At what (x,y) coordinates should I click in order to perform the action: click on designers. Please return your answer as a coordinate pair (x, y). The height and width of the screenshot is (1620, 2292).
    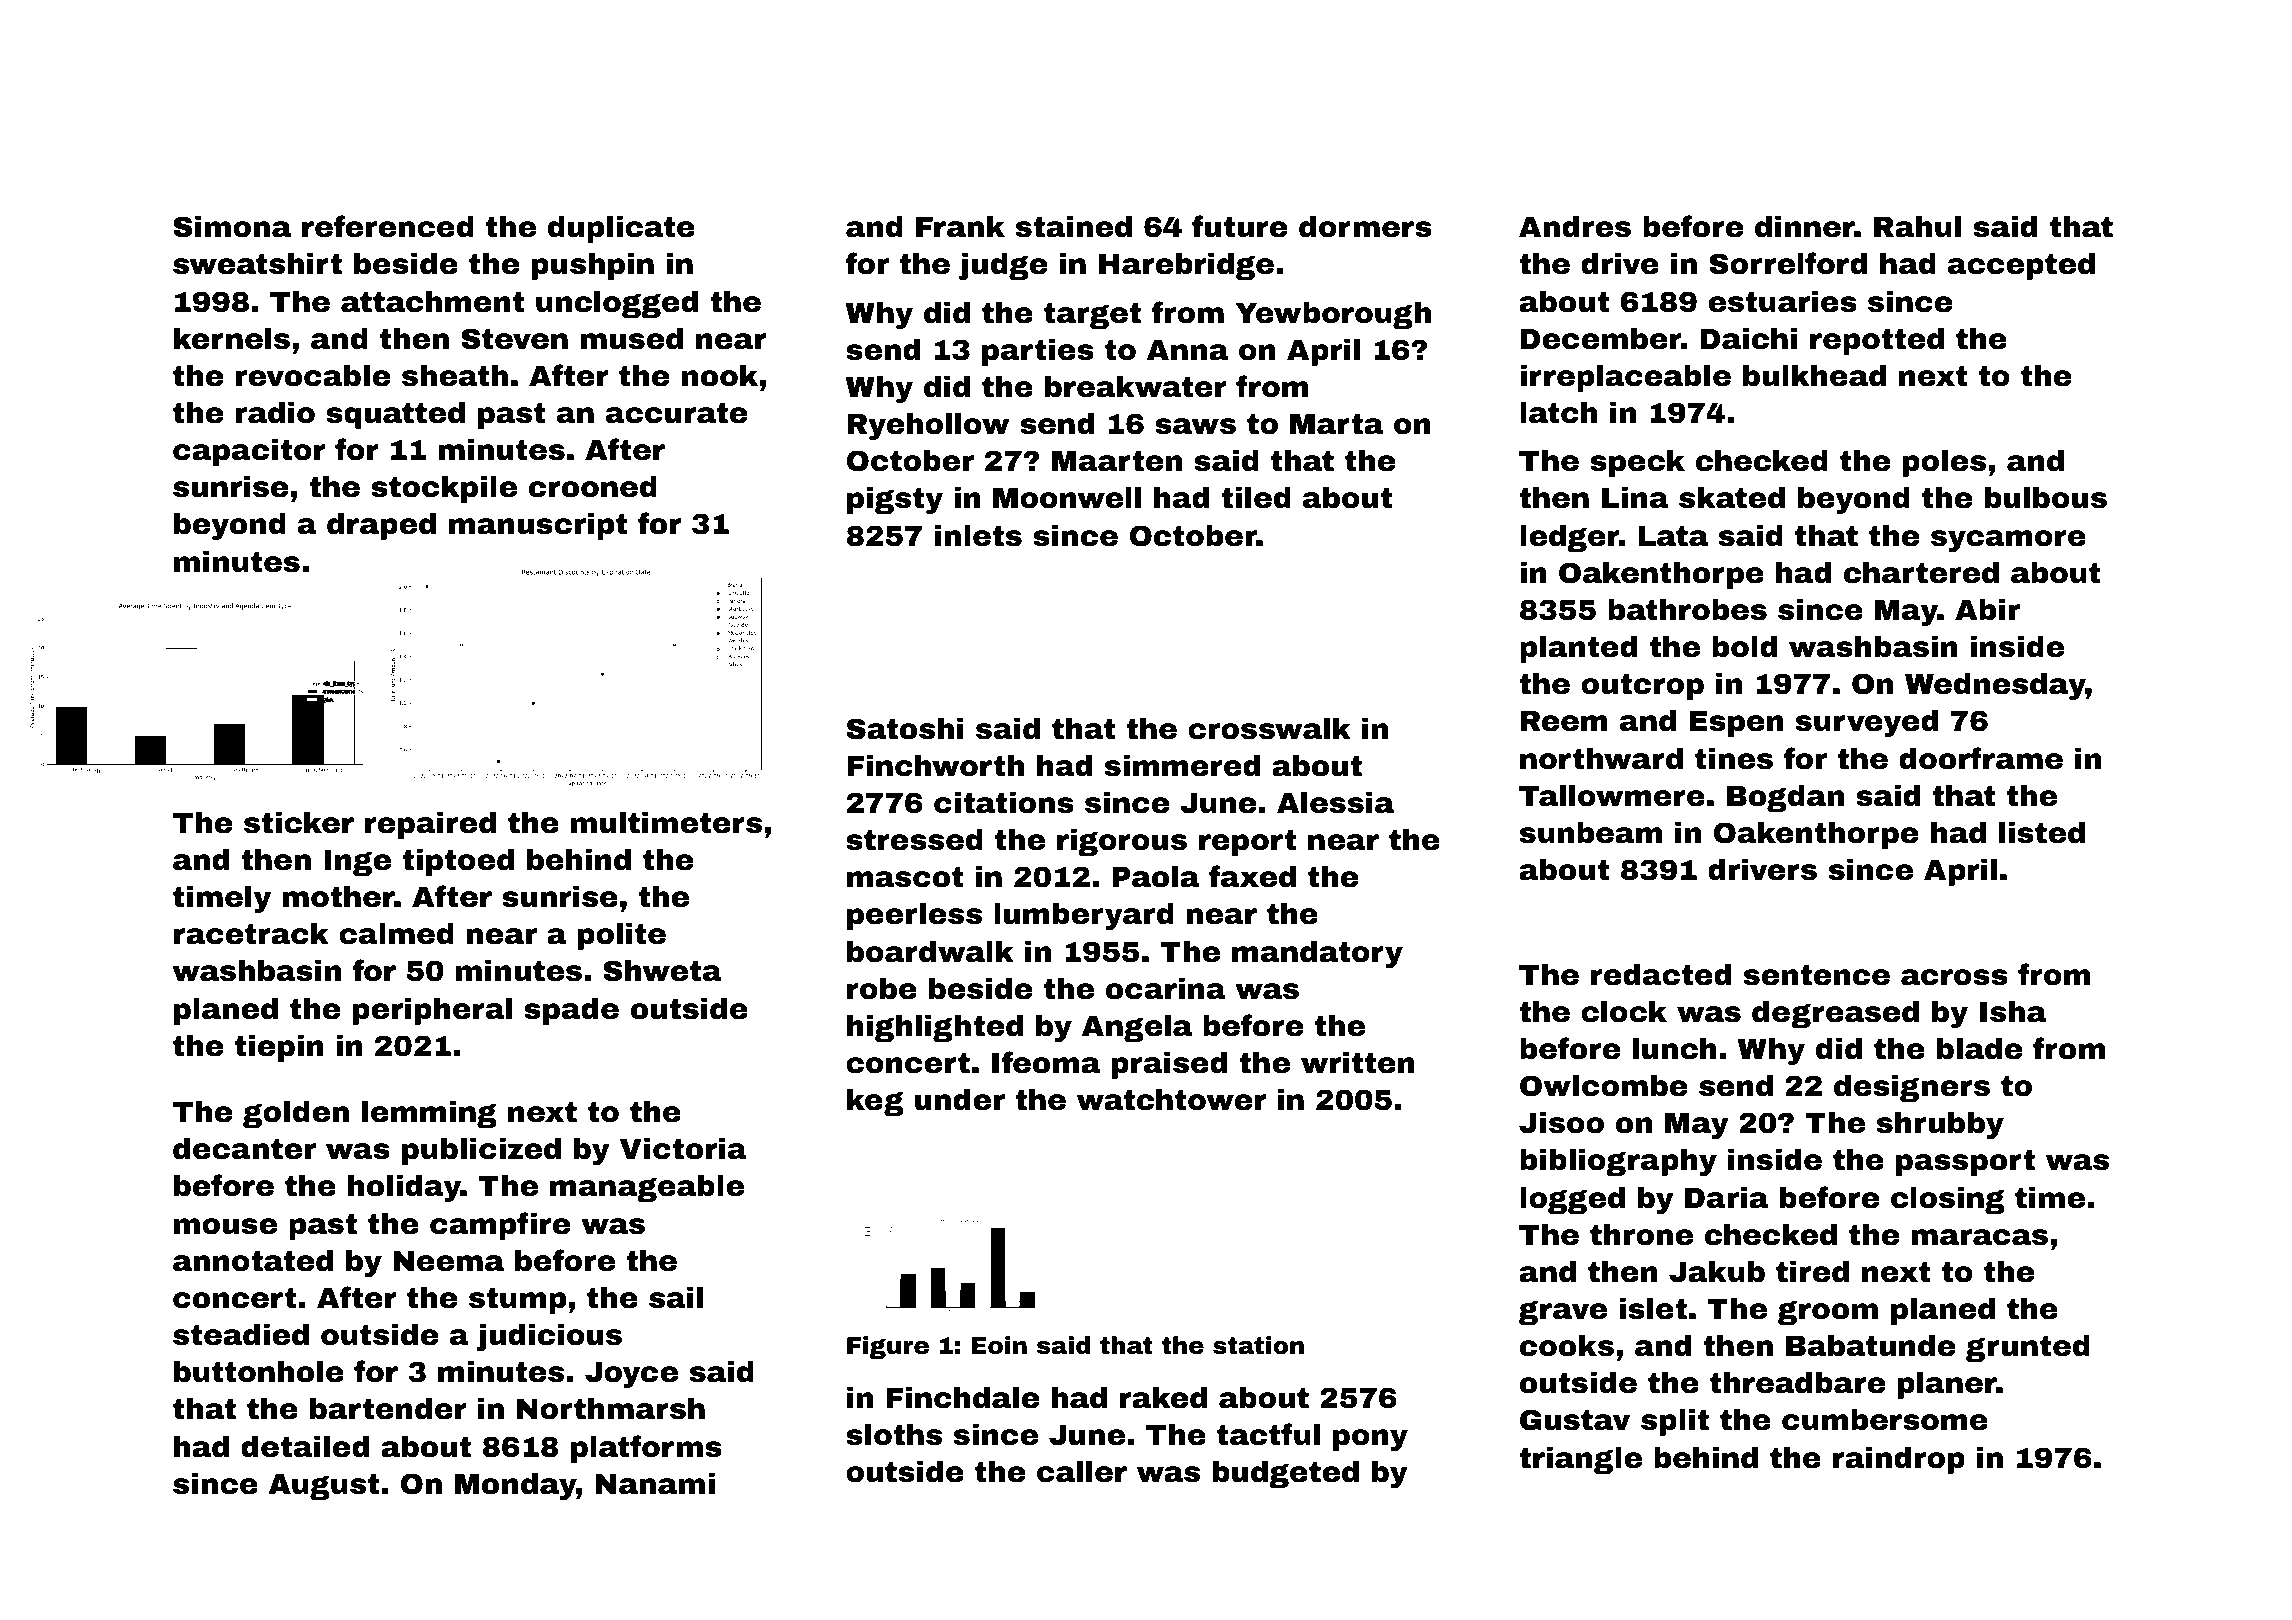
    Looking at the image, I should click on (1912, 1088).
